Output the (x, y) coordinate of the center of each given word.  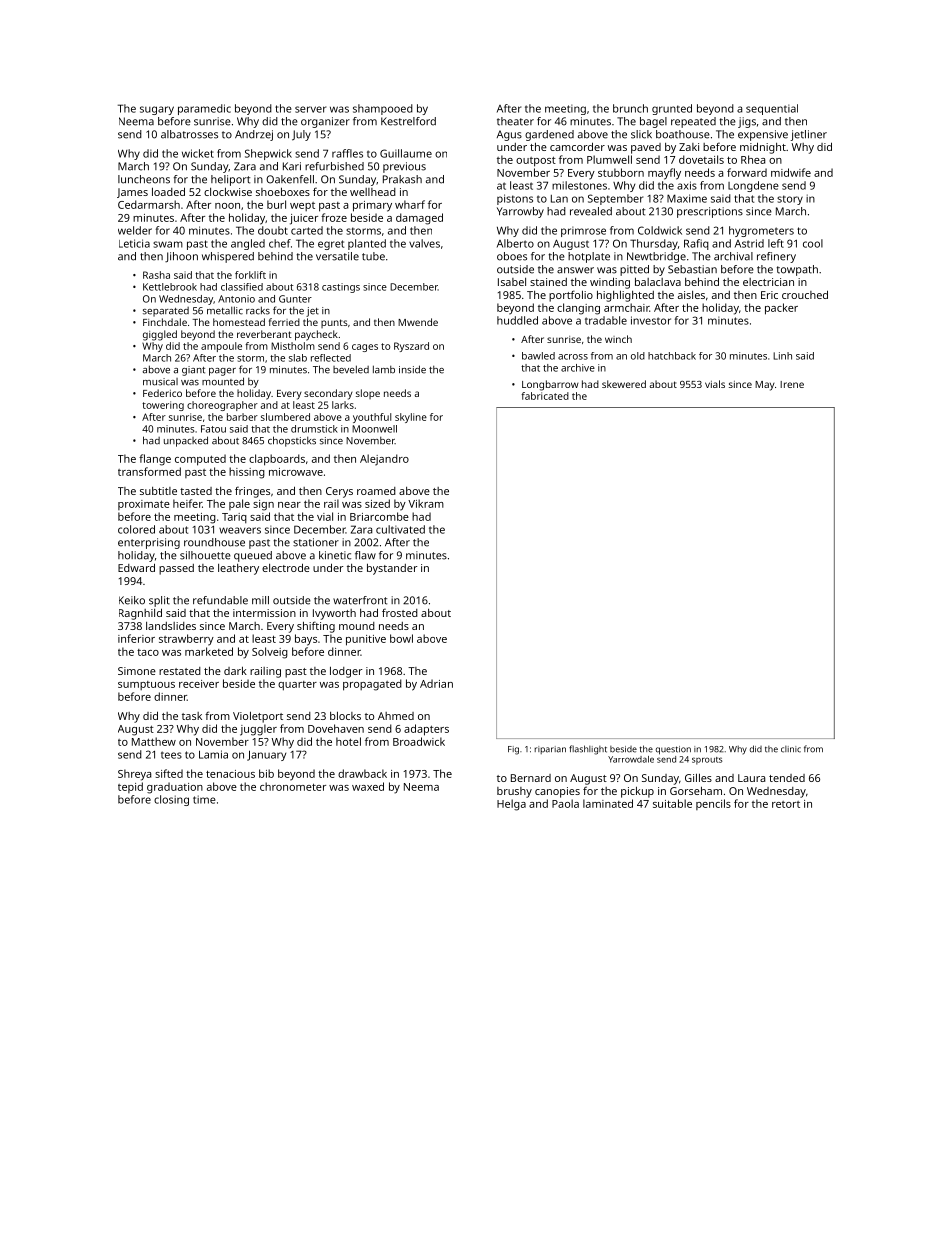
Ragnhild (140, 614)
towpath (797, 270)
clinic (791, 749)
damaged (419, 219)
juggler (258, 730)
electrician (768, 282)
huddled (517, 320)
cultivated (400, 529)
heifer (187, 503)
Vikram (426, 503)
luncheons (144, 179)
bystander (392, 569)
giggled (160, 335)
